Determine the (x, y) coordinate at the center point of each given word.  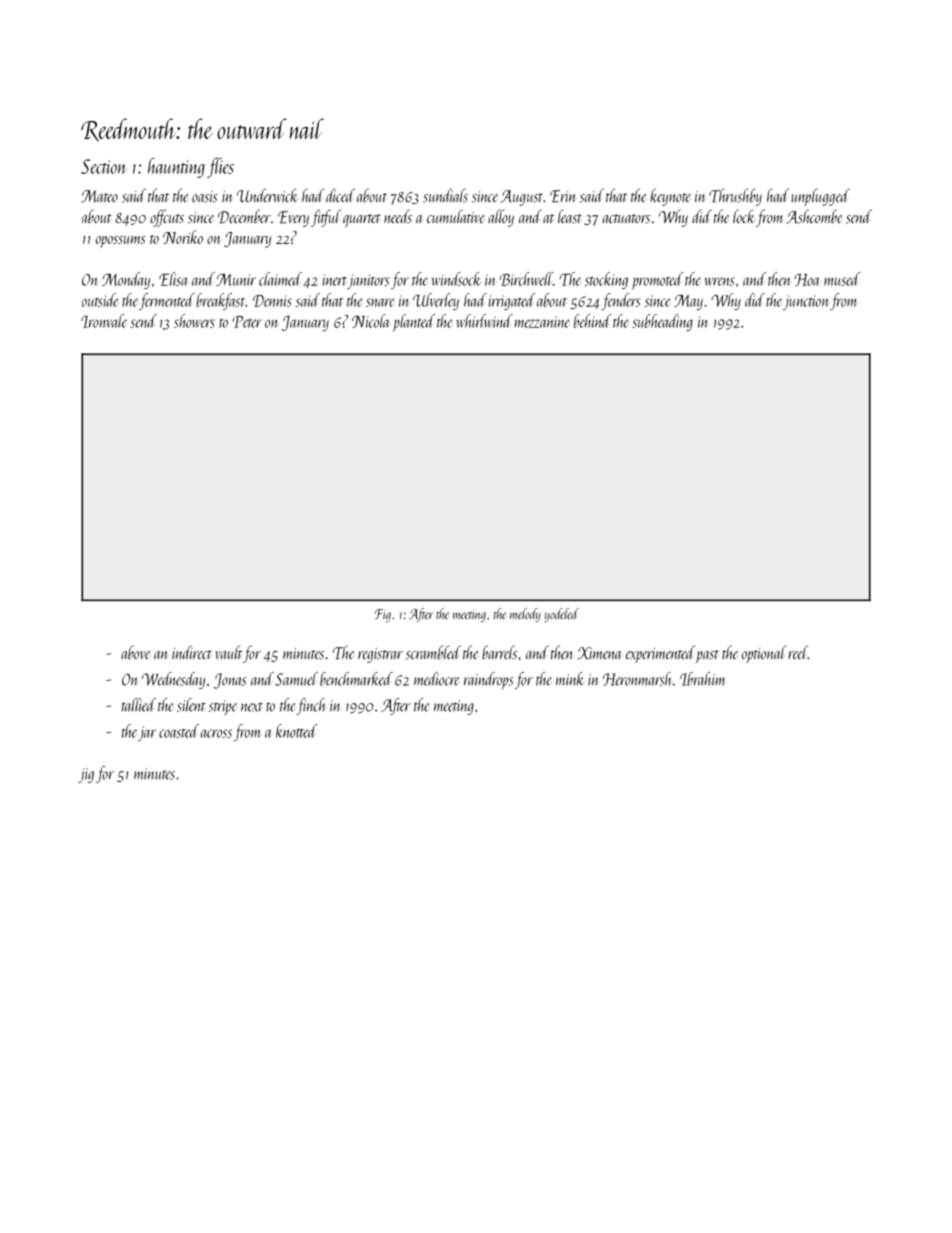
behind (592, 321)
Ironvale (104, 321)
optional (764, 654)
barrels (499, 652)
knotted (296, 731)
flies (220, 168)
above (136, 653)
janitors (368, 281)
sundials (445, 195)
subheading (662, 322)
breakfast (220, 301)
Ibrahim (703, 679)
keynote (670, 197)
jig (86, 775)
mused (842, 279)
